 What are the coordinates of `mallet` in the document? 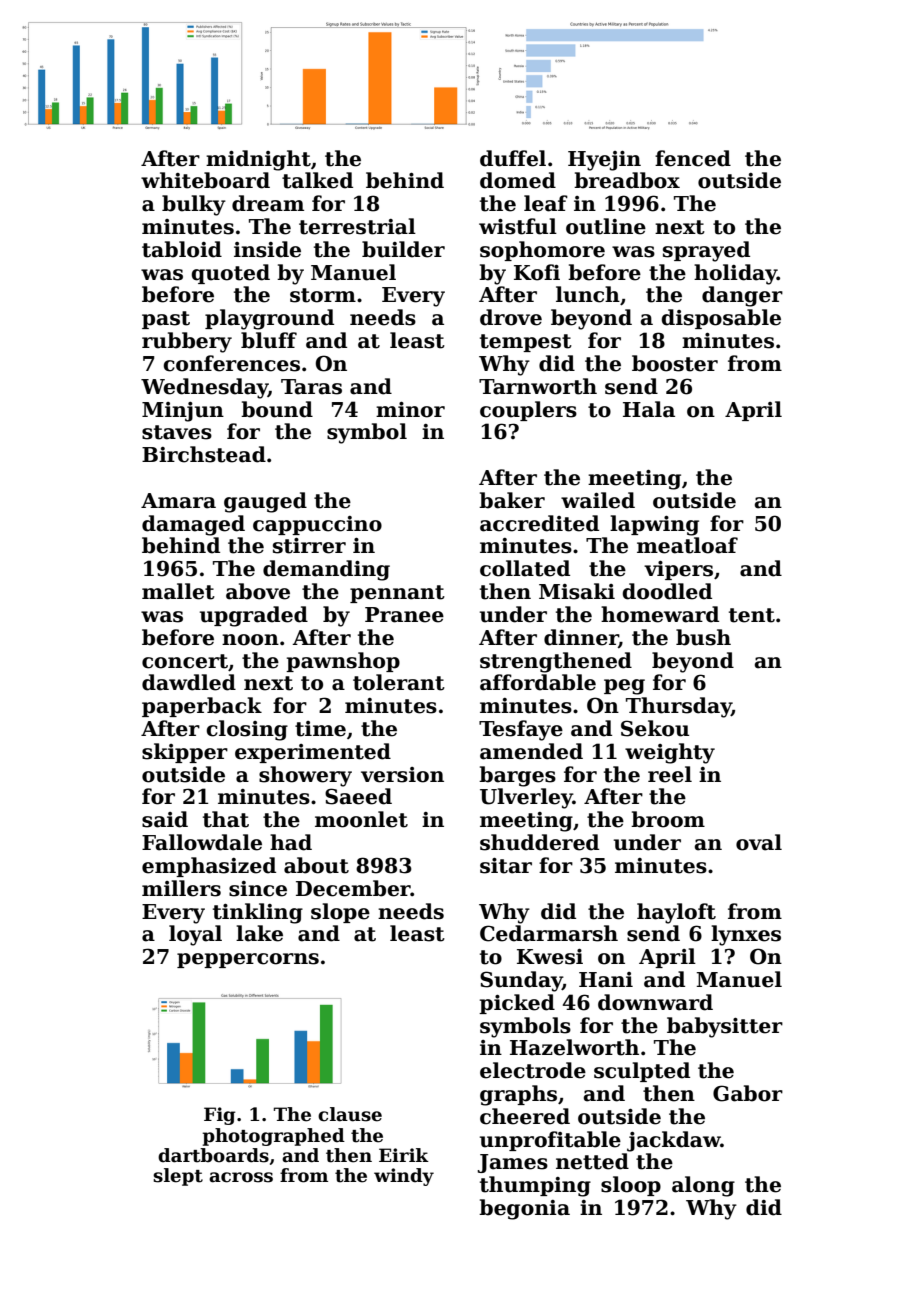 It's located at (178, 591).
